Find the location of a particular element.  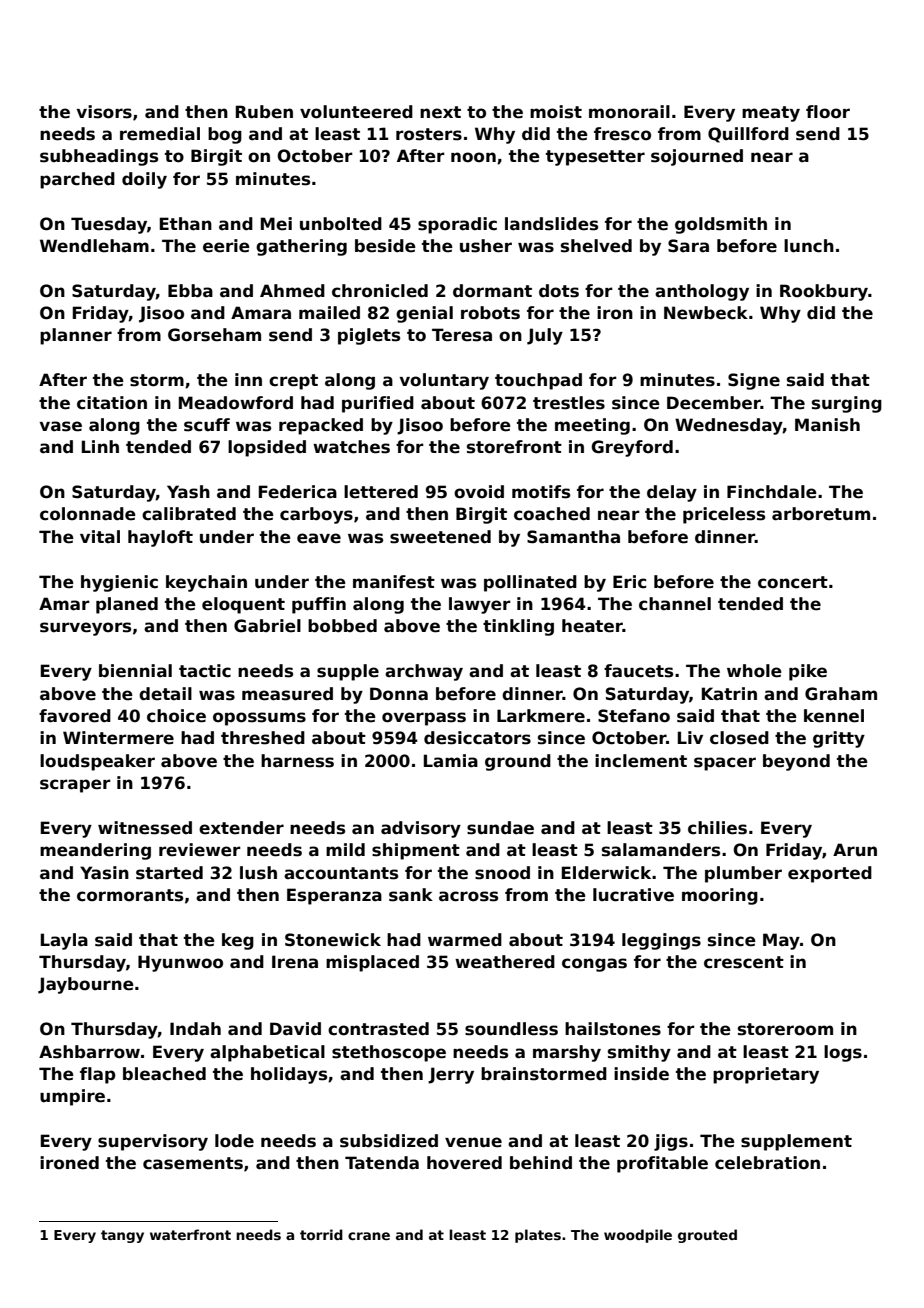

whole is located at coordinates (754, 671).
